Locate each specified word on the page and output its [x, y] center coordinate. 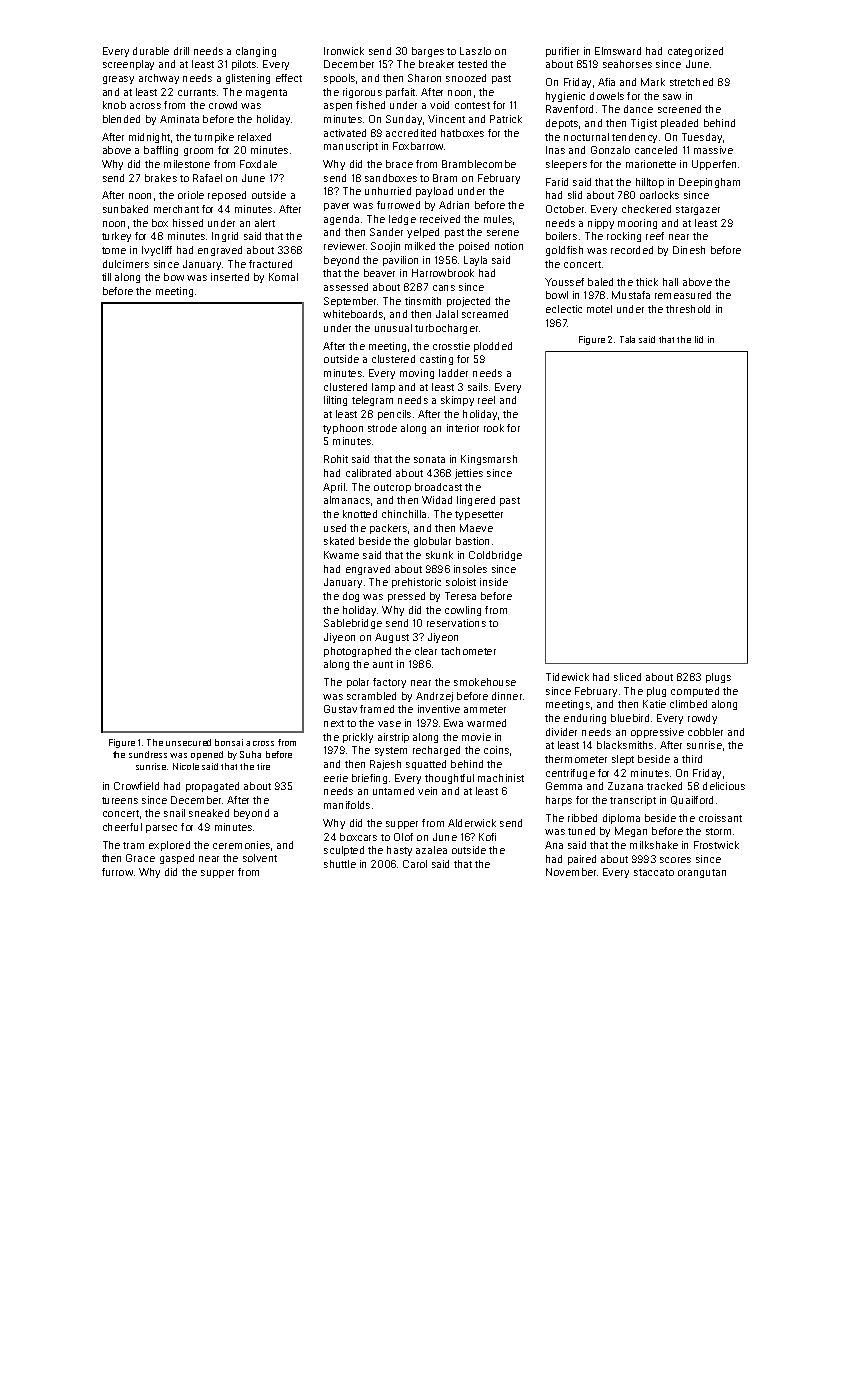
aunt [383, 664]
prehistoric [416, 583]
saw [672, 97]
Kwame [341, 555]
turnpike [214, 138]
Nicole [186, 766]
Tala [627, 339]
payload [434, 192]
